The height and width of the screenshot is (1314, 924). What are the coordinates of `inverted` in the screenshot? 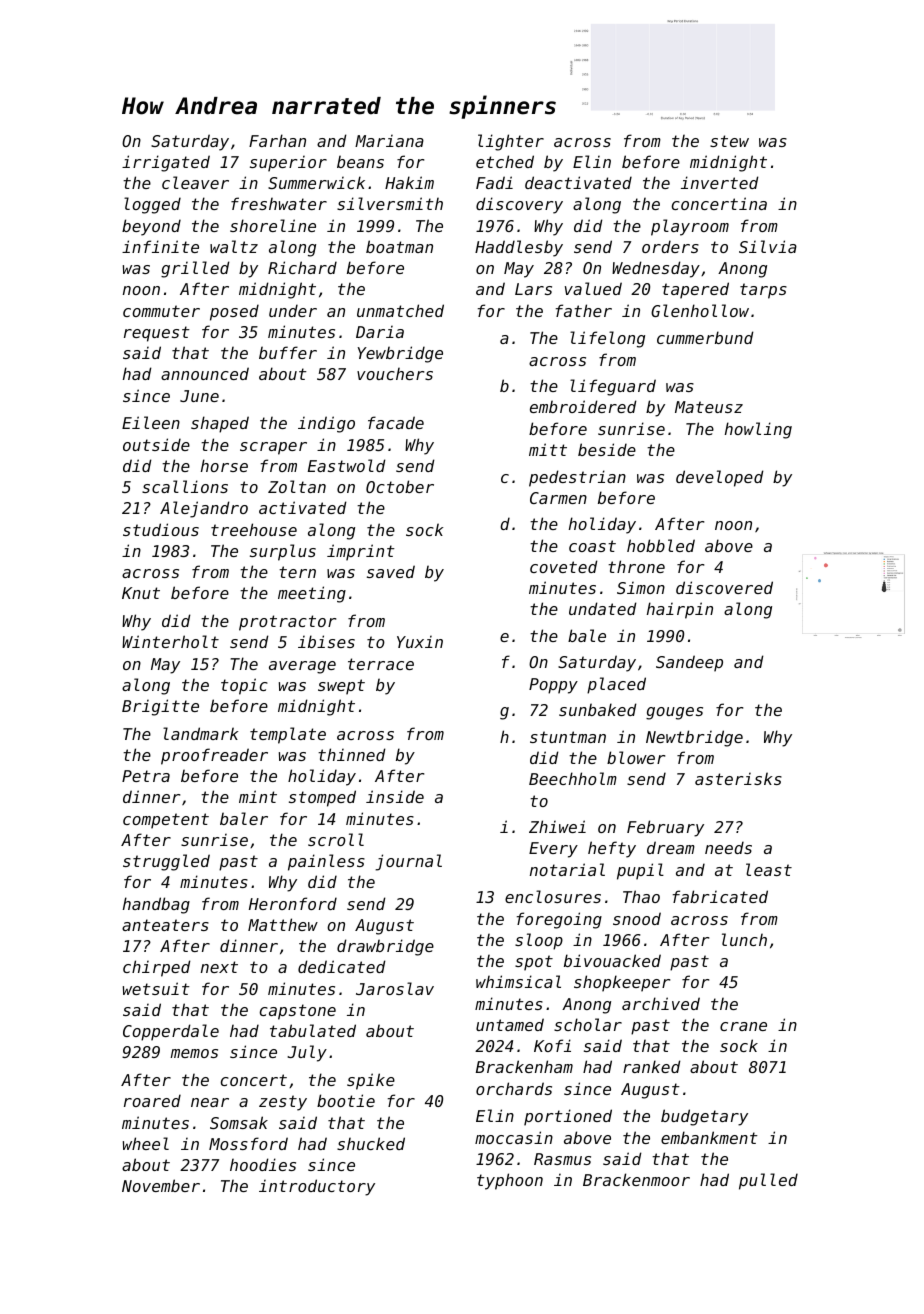 It's located at (720, 182).
